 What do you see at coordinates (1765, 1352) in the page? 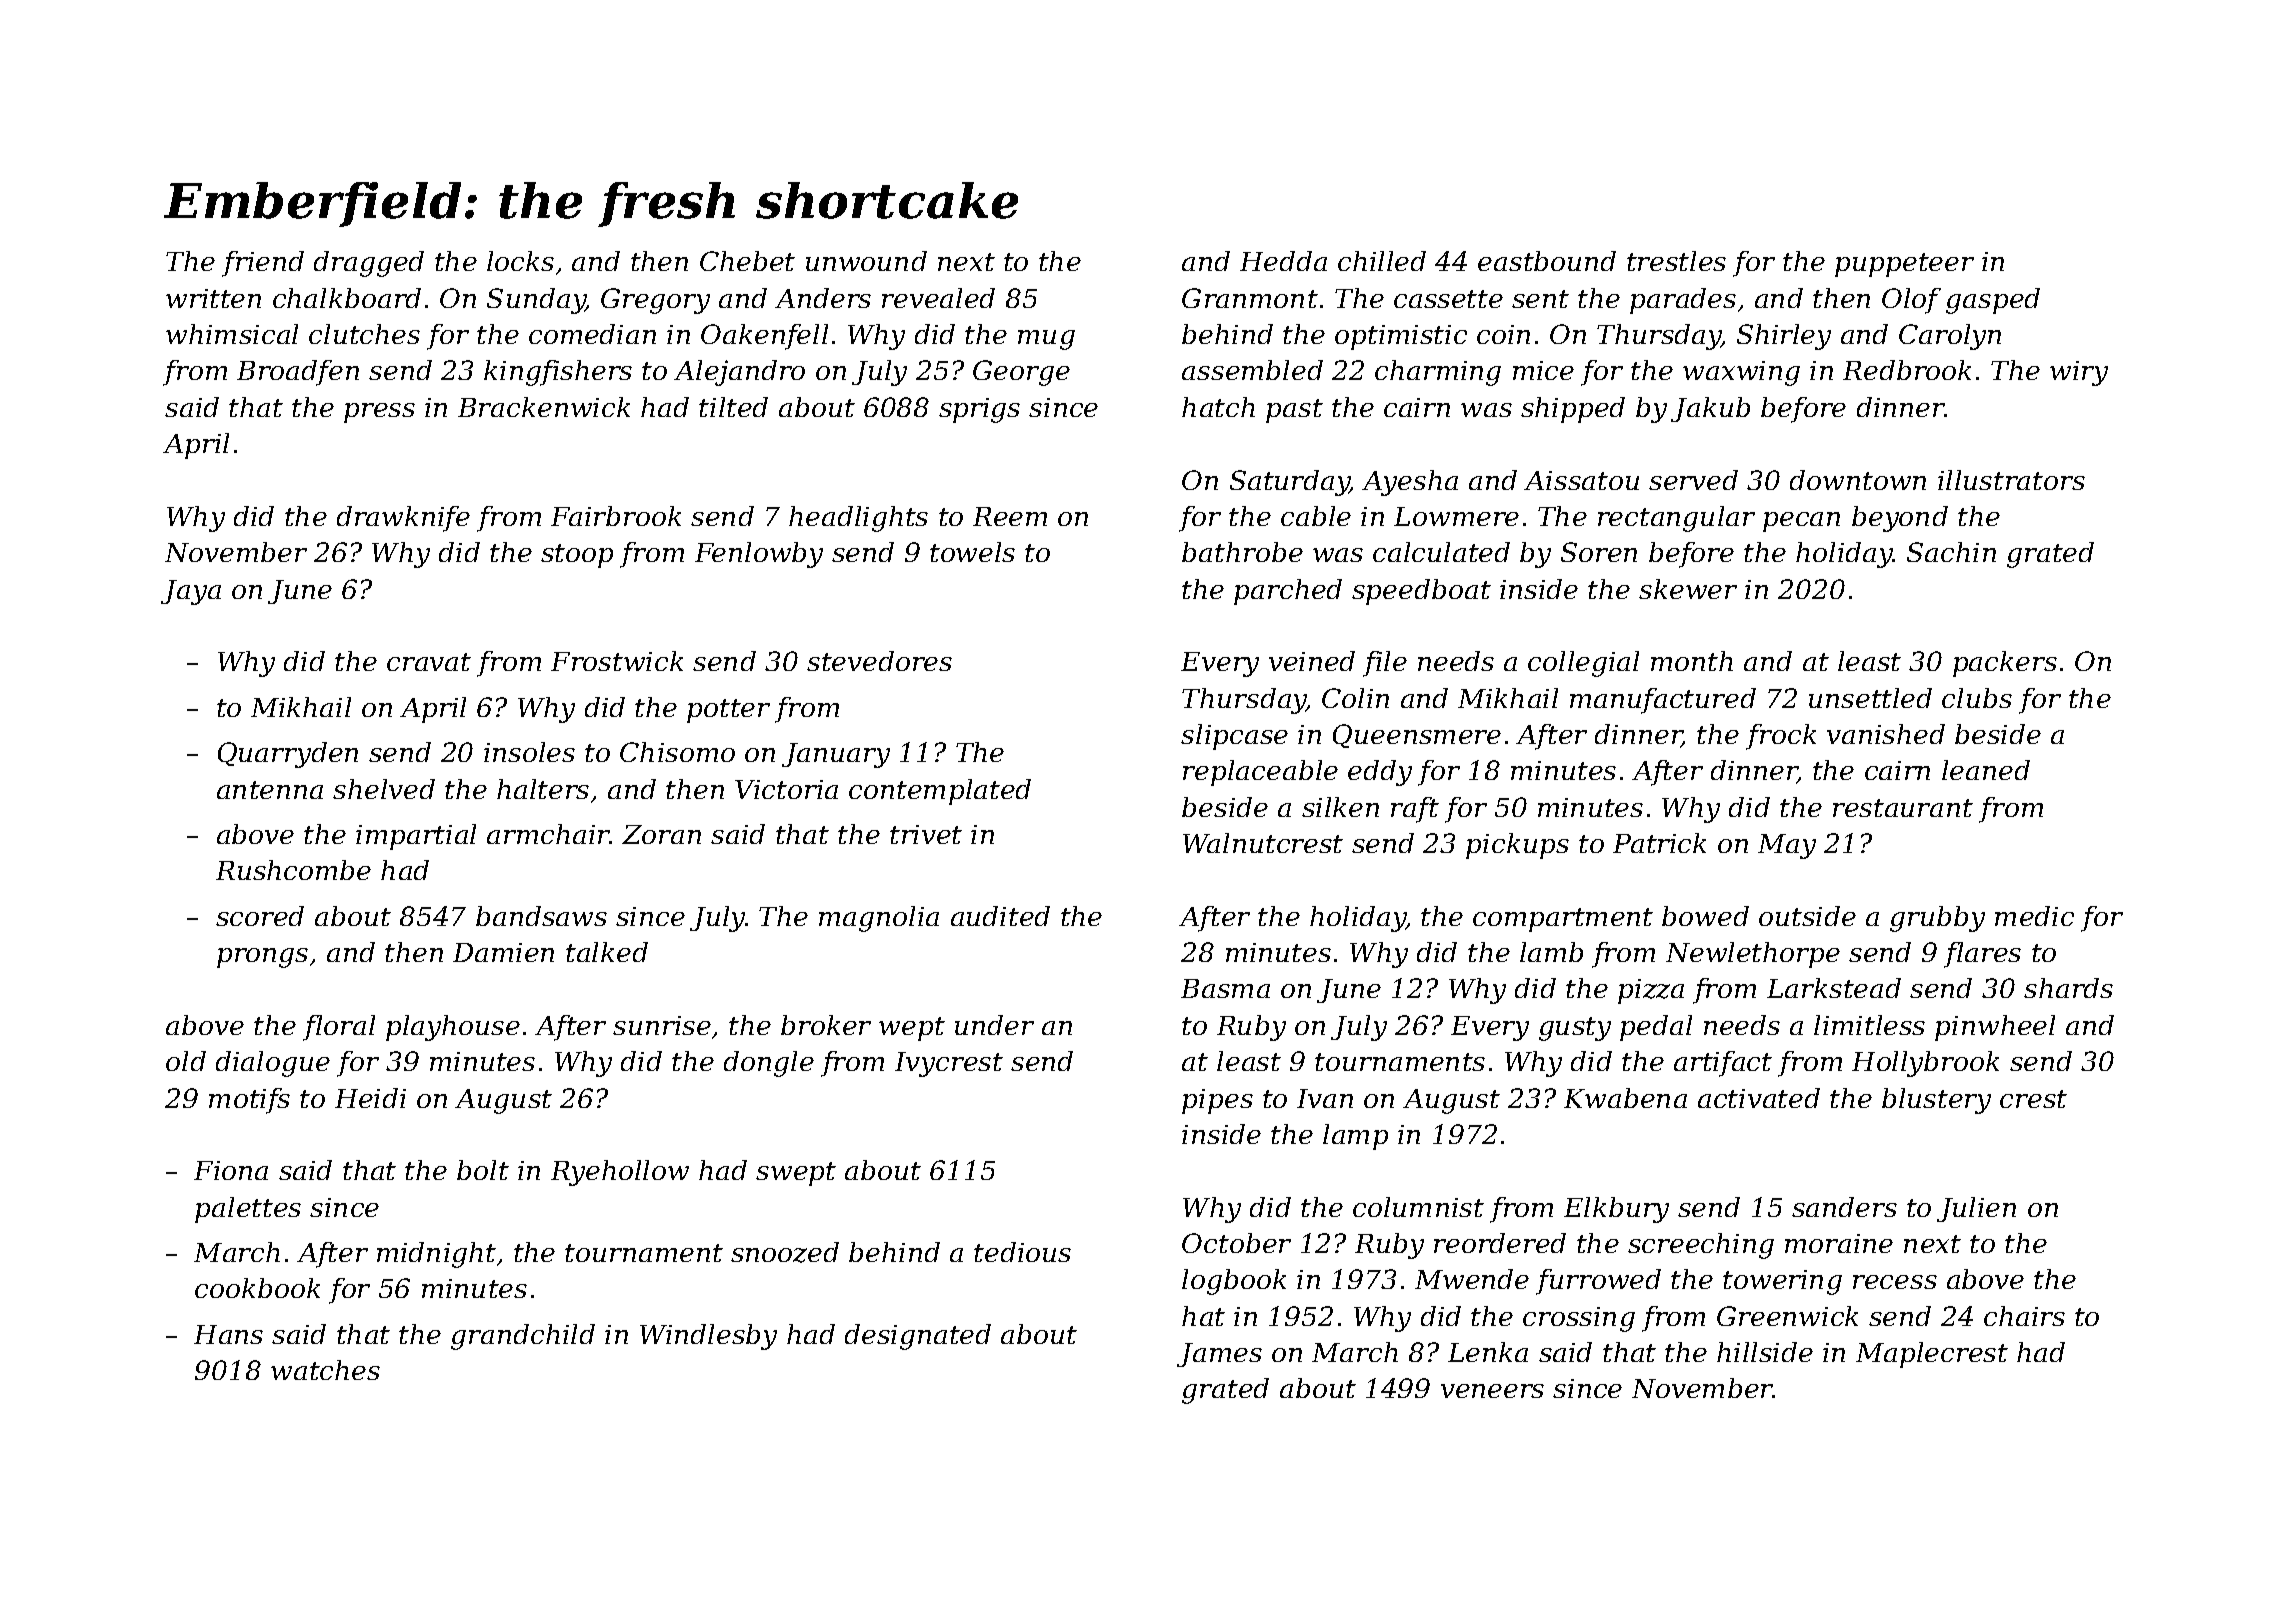
I see `hillside` at bounding box center [1765, 1352].
